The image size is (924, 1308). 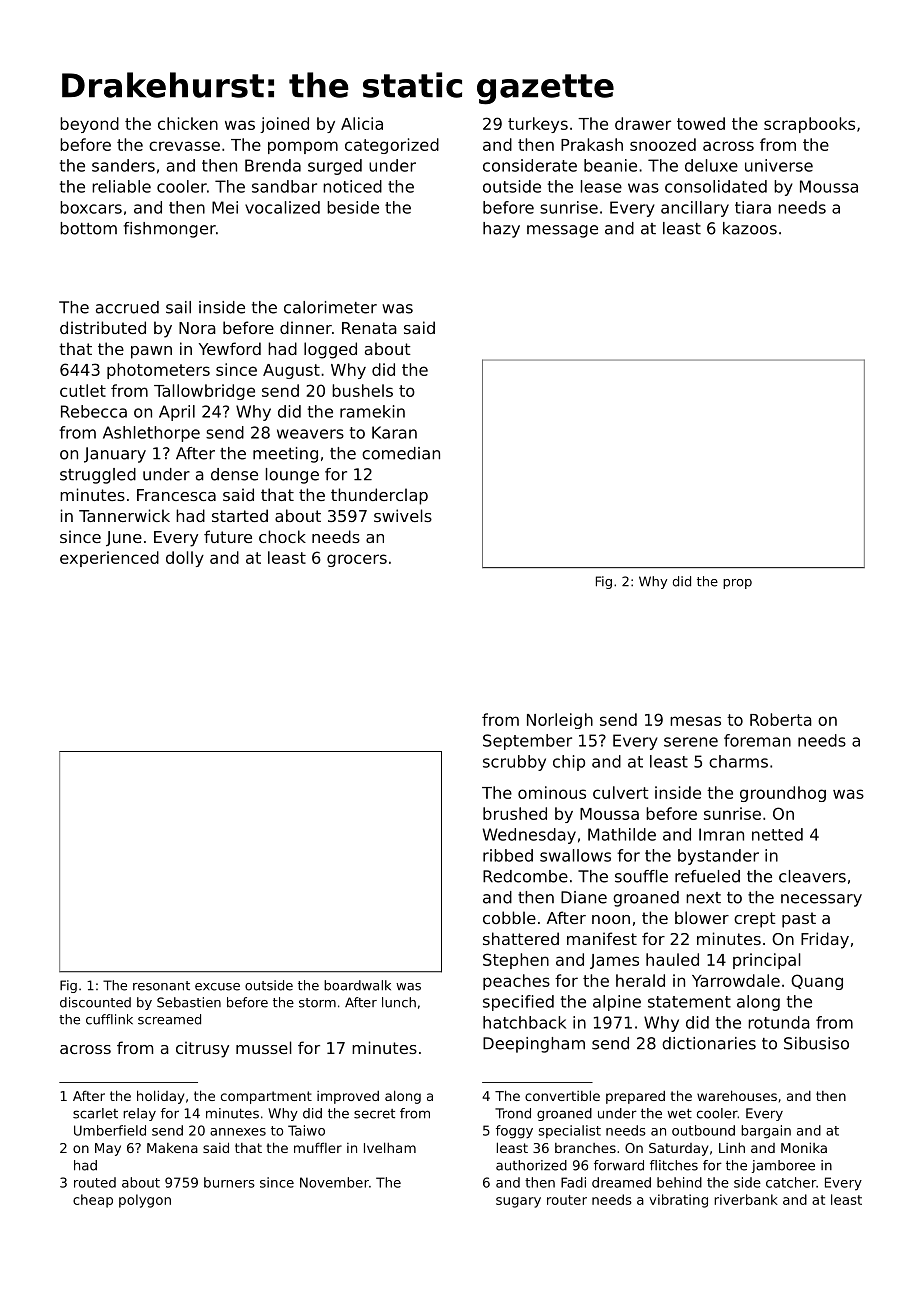 I want to click on cheap, so click(x=93, y=1201).
